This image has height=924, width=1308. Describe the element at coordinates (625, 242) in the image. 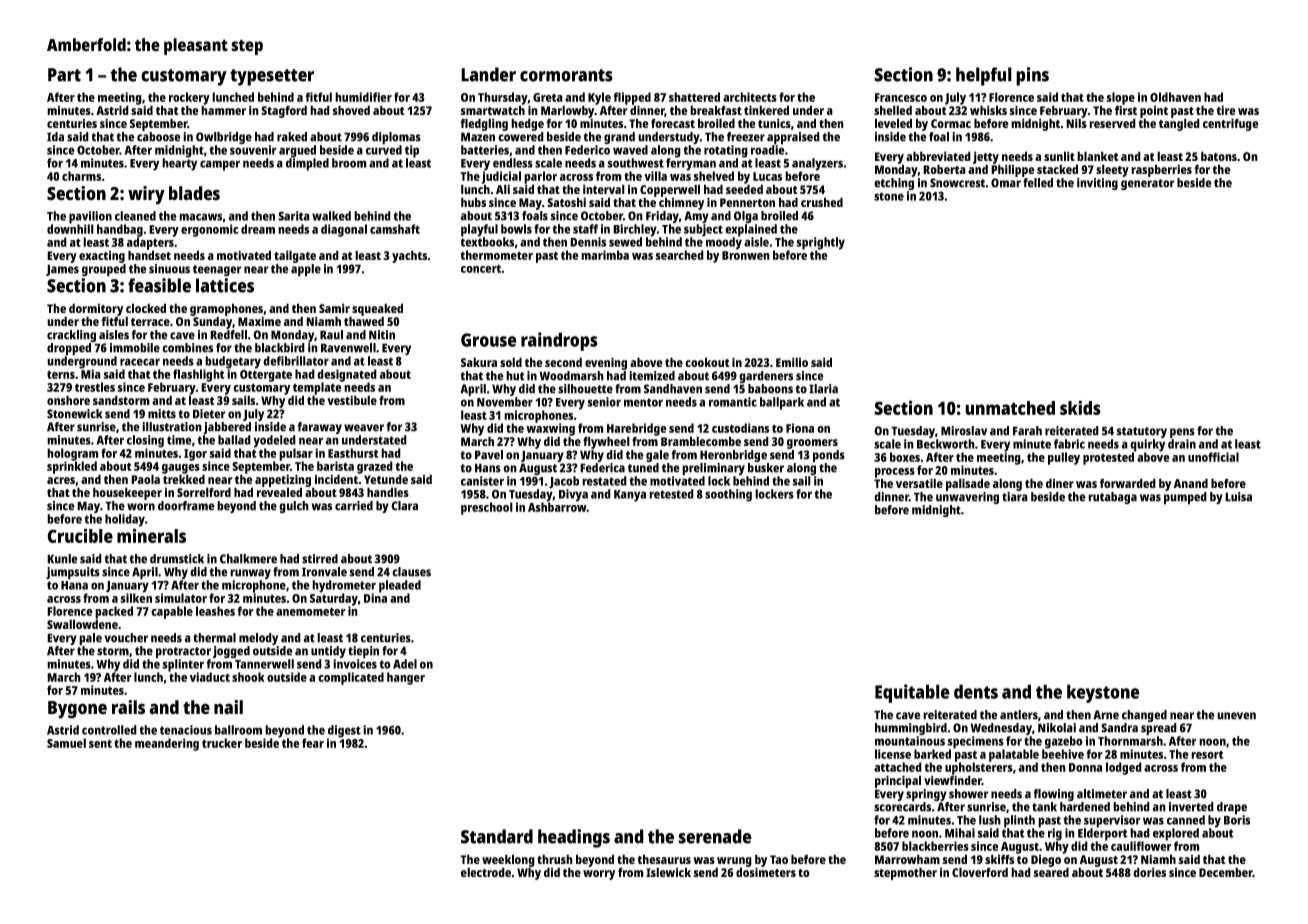

I see `sewed` at that location.
